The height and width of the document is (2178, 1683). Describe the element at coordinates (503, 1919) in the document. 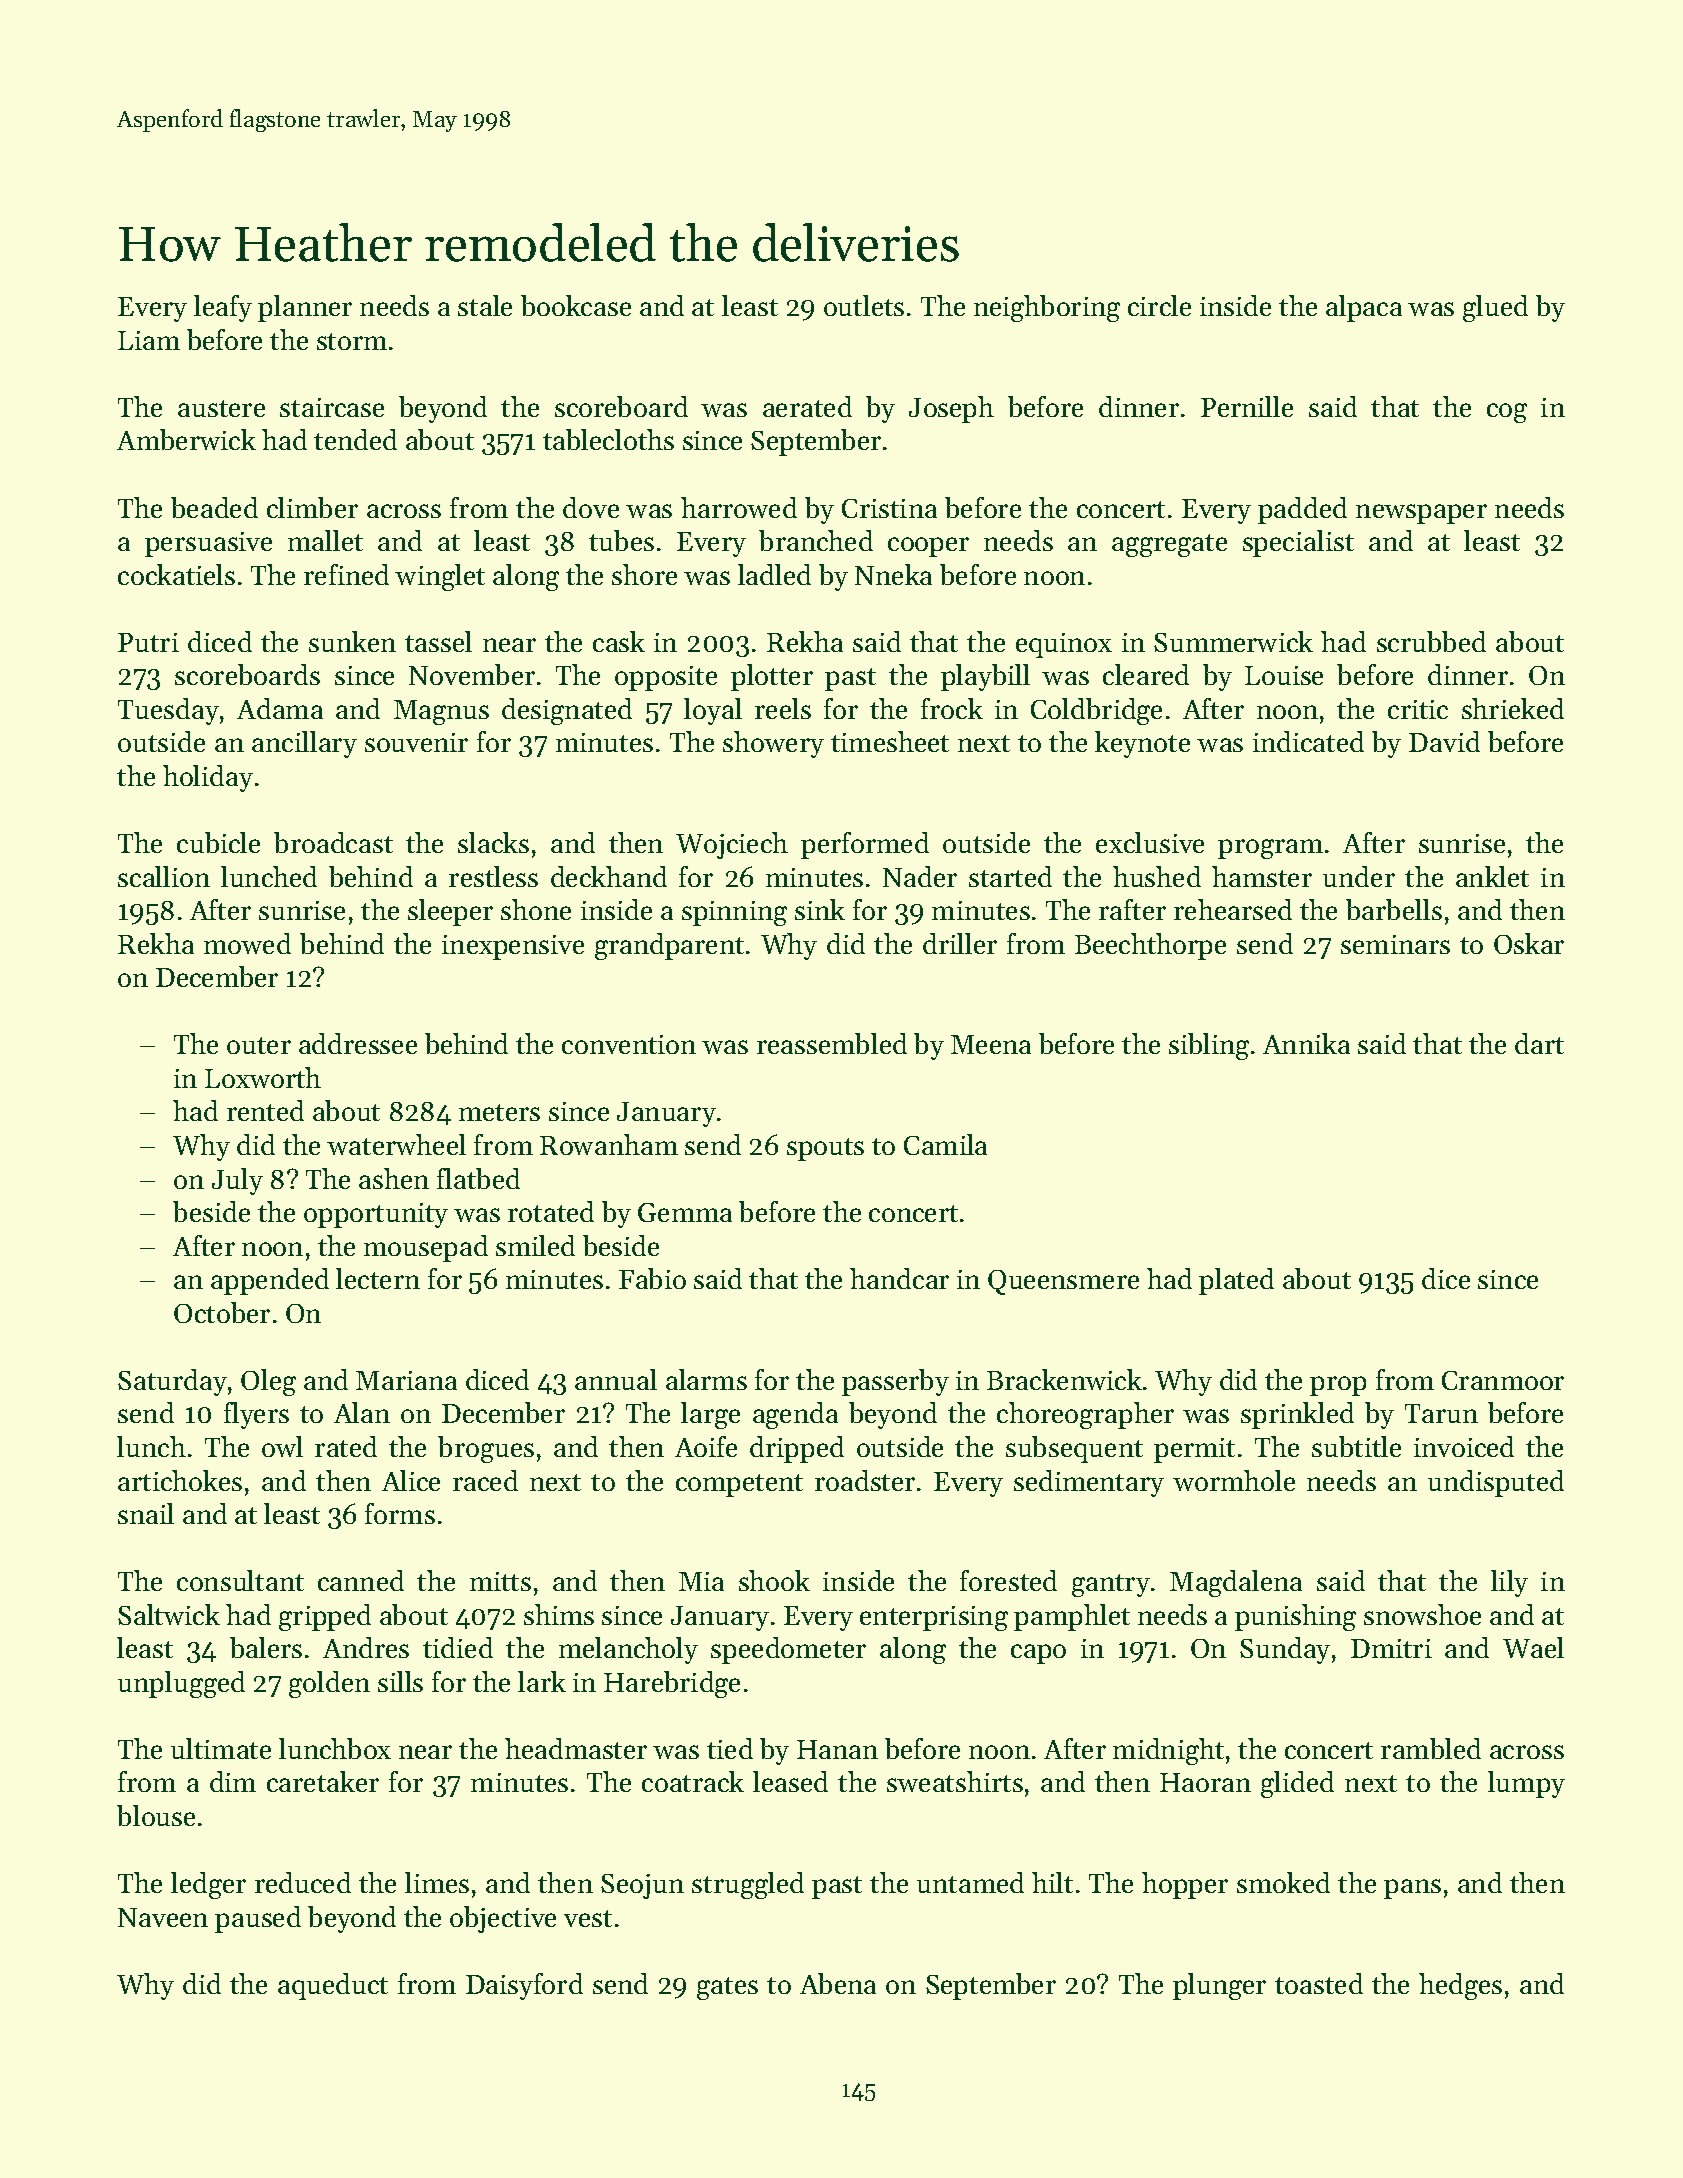

I see `objective` at that location.
